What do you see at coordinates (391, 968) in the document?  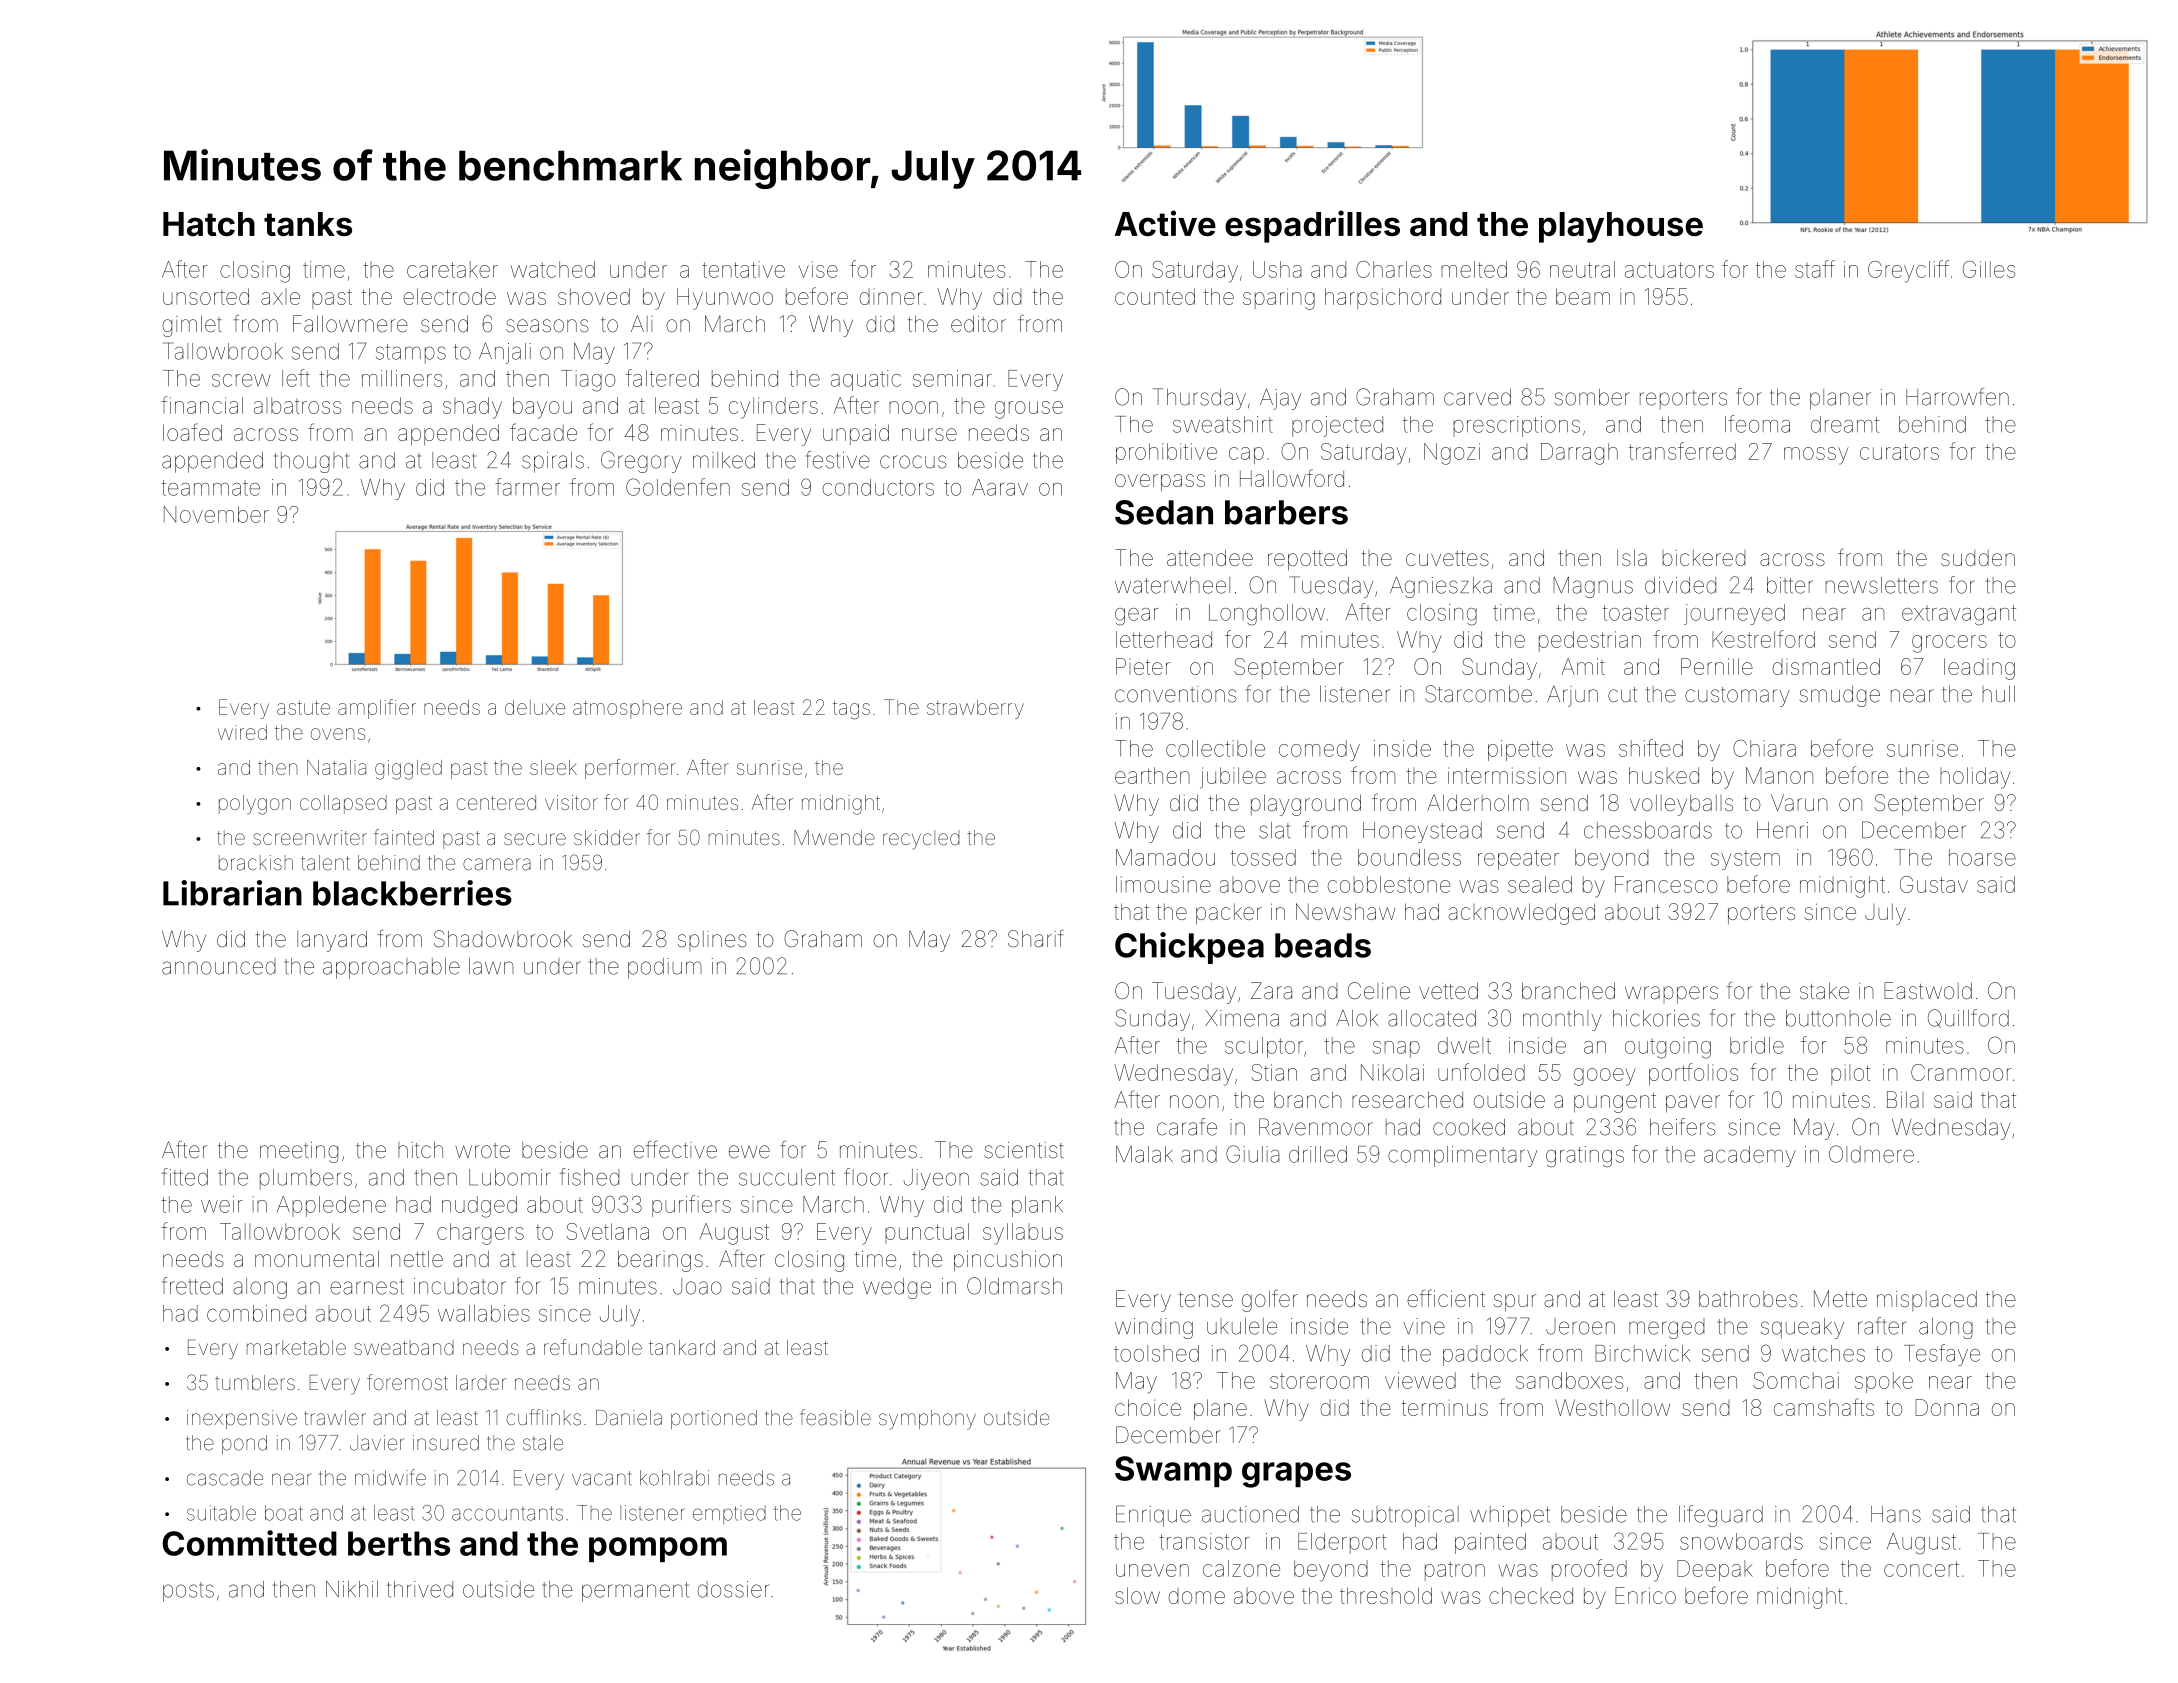 I see `approachable` at bounding box center [391, 968].
